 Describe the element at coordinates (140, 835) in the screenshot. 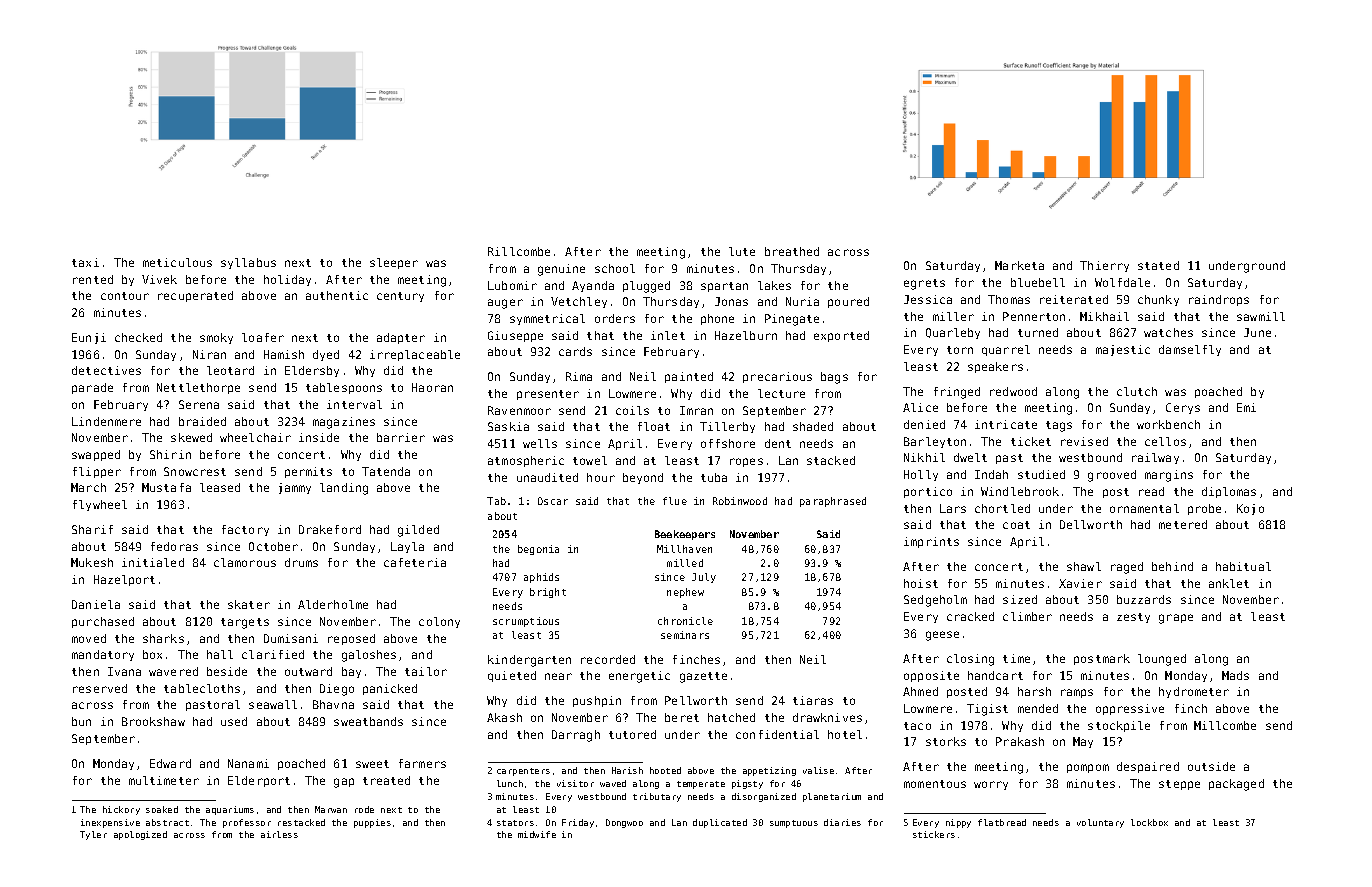

I see `apologized` at that location.
